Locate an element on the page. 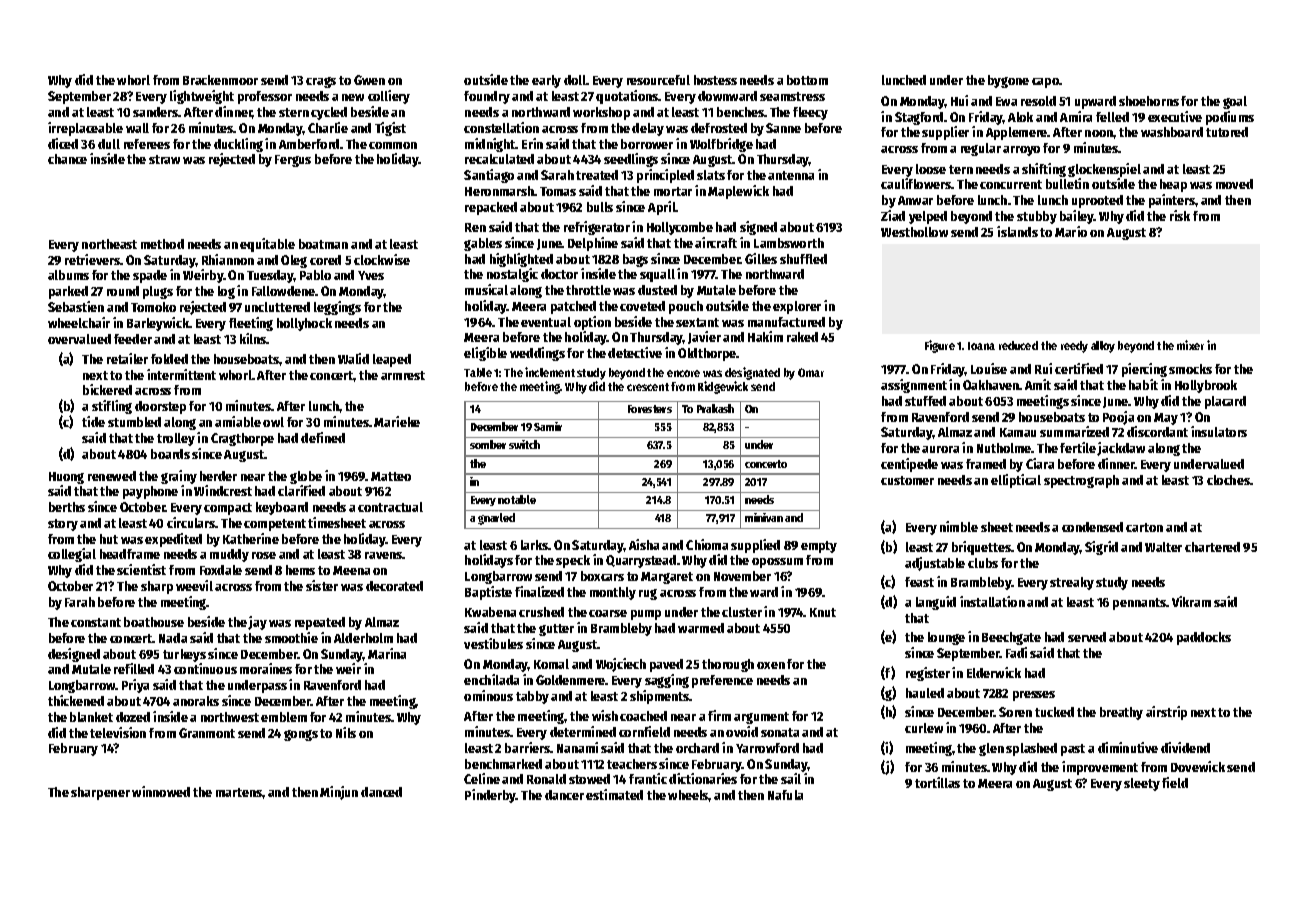 The height and width of the page is (924, 1308). airstrip is located at coordinates (1166, 713).
